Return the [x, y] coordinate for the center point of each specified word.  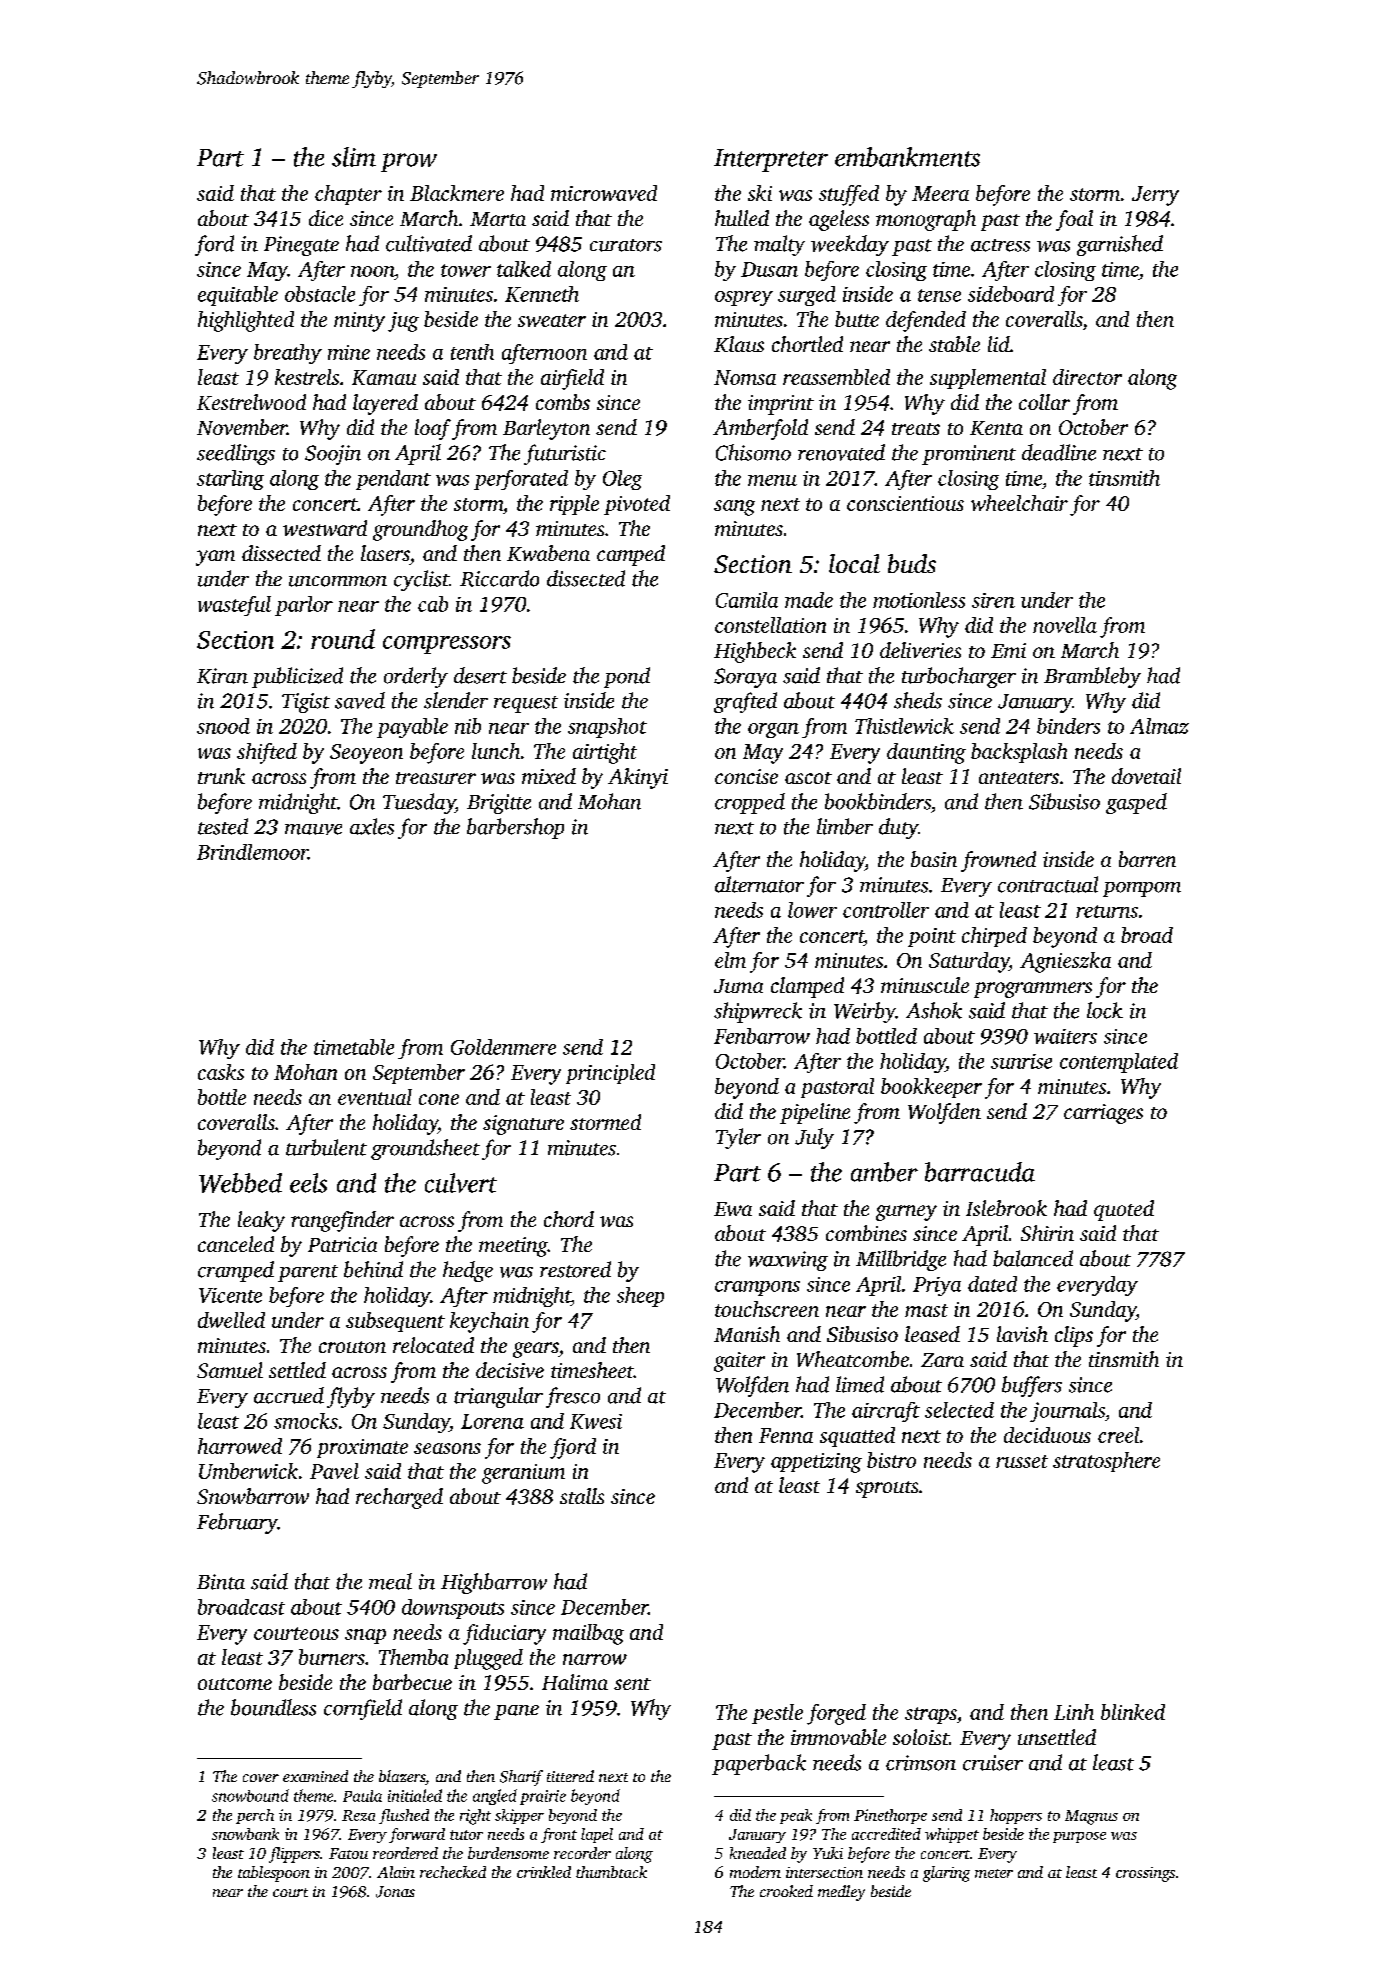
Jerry [1155, 196]
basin [934, 859]
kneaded [758, 1853]
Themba [413, 1657]
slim [354, 157]
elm [730, 960]
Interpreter [771, 160]
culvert [461, 1183]
